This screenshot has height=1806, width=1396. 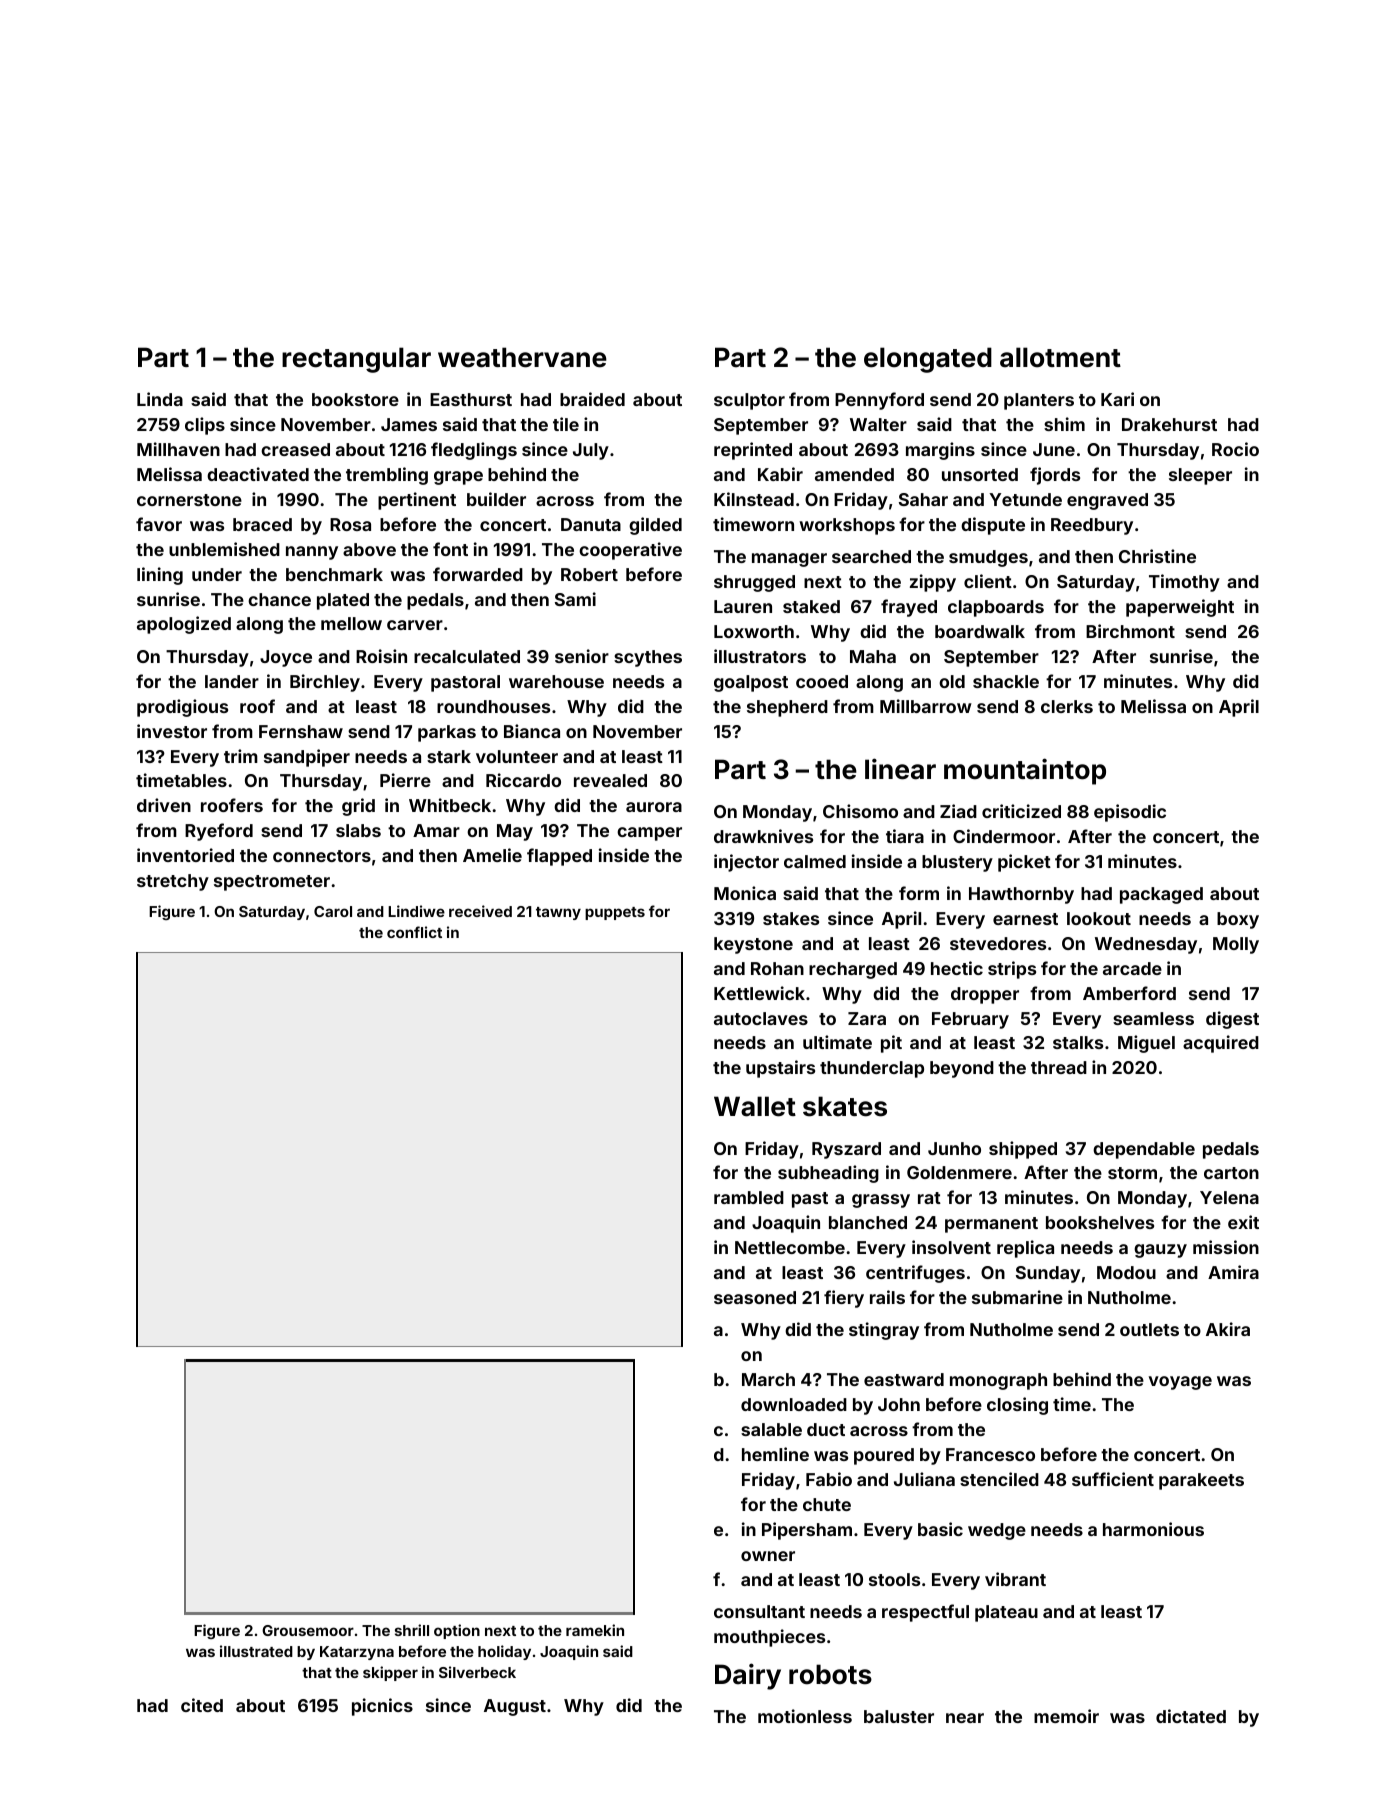 What do you see at coordinates (805, 1716) in the screenshot?
I see `motionless` at bounding box center [805, 1716].
